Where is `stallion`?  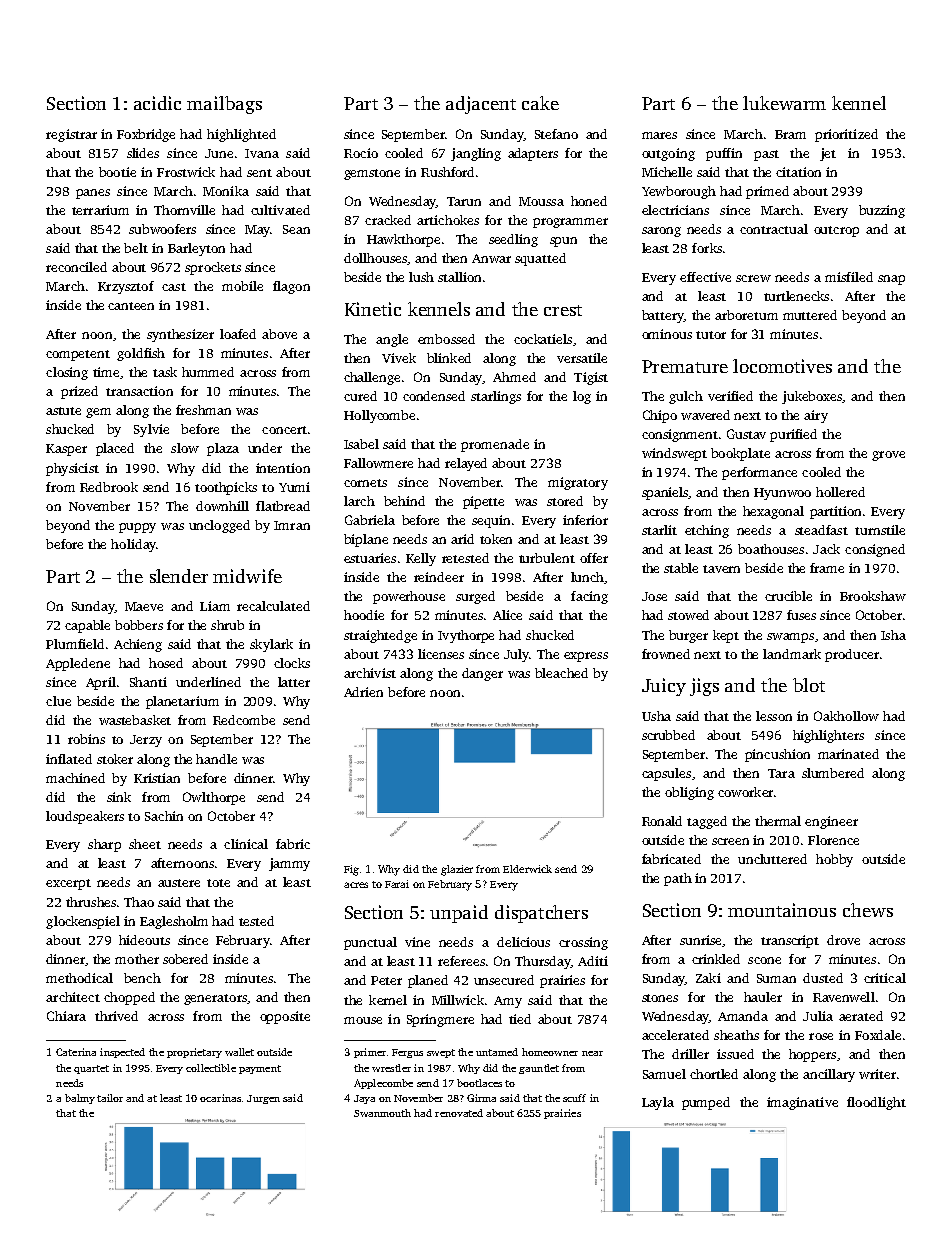 stallion is located at coordinates (459, 277).
